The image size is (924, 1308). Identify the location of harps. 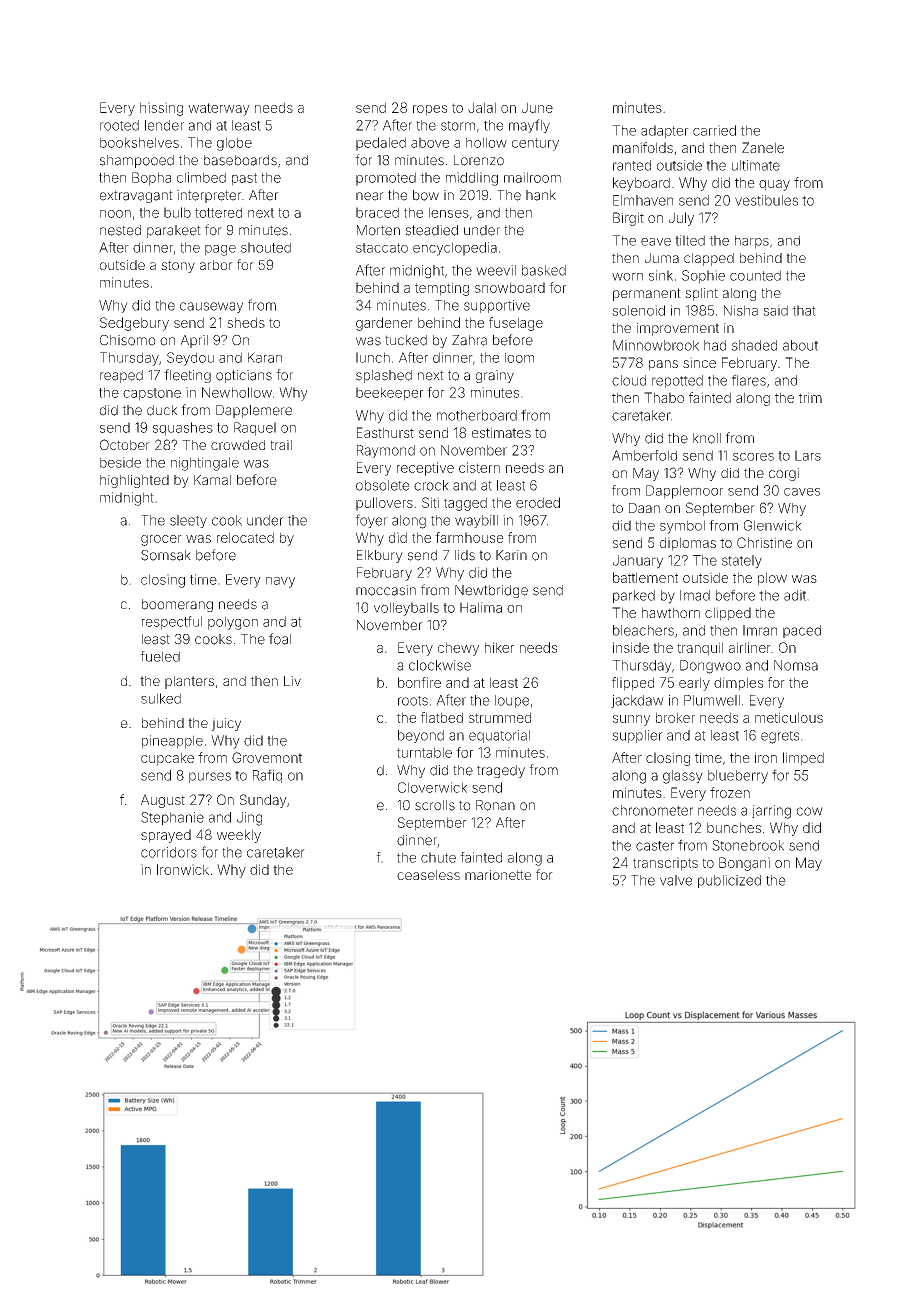
(752, 242).
